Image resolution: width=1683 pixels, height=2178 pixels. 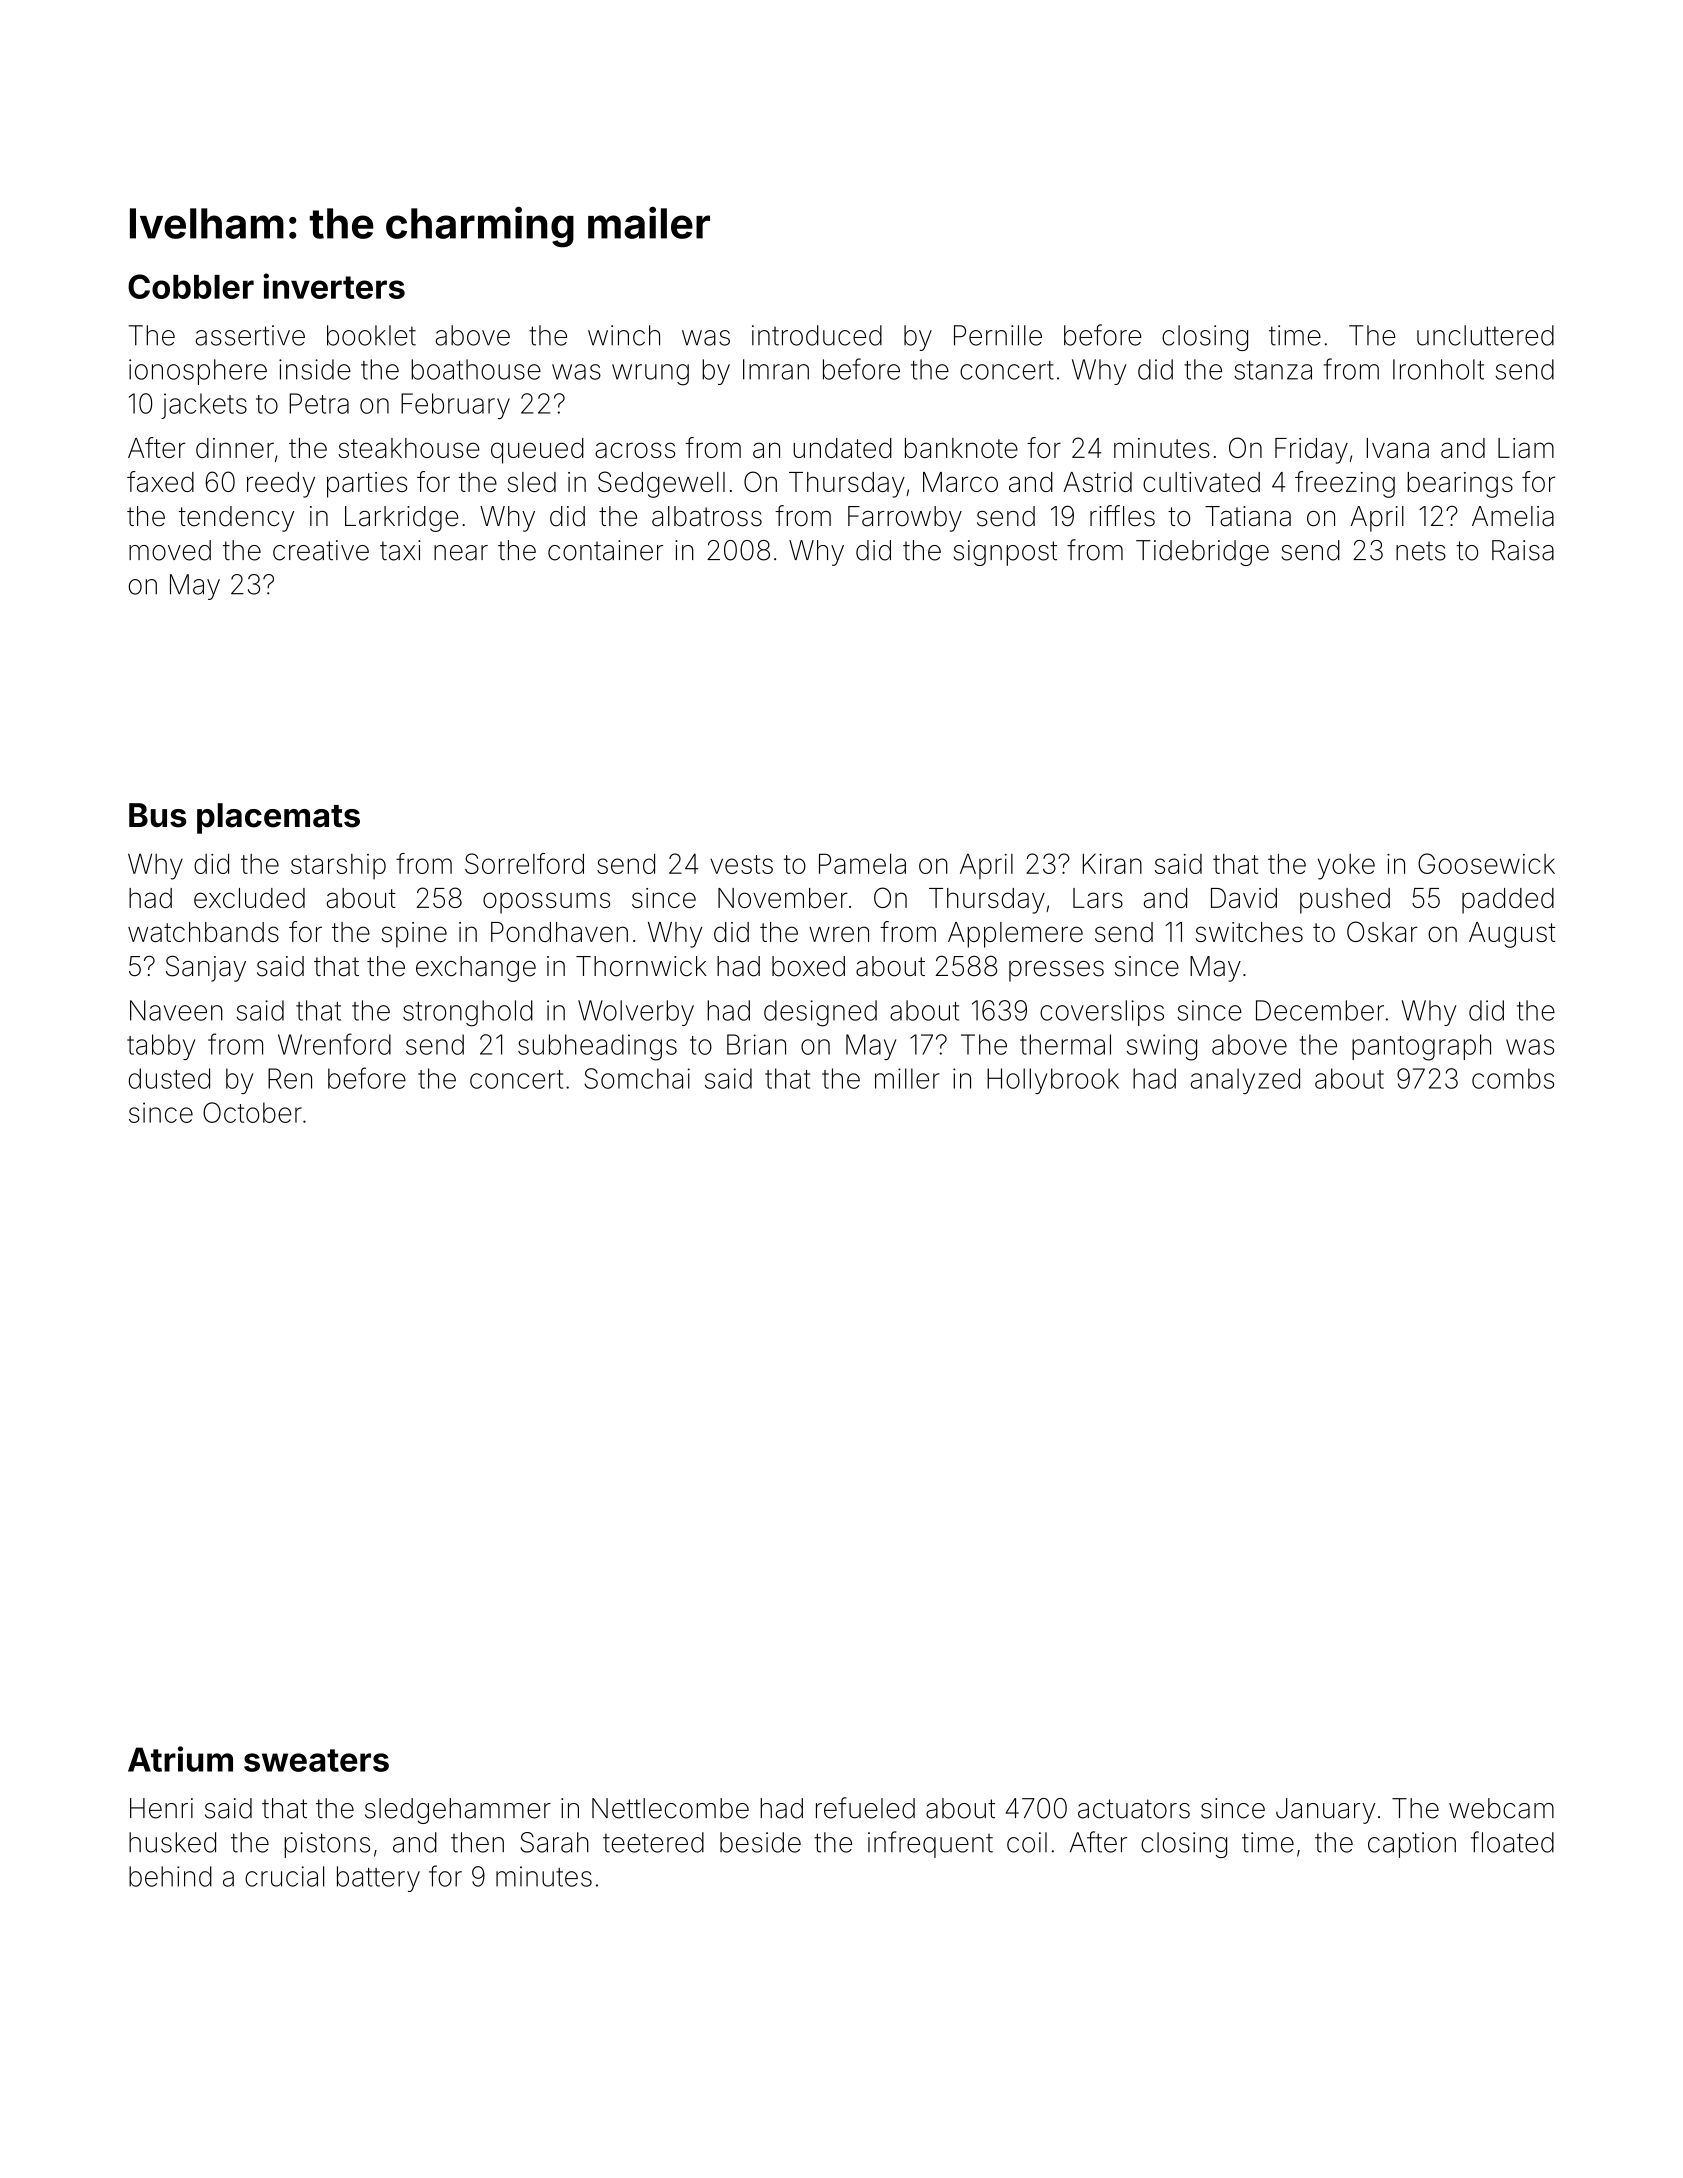 I want to click on floated, so click(x=1512, y=1842).
